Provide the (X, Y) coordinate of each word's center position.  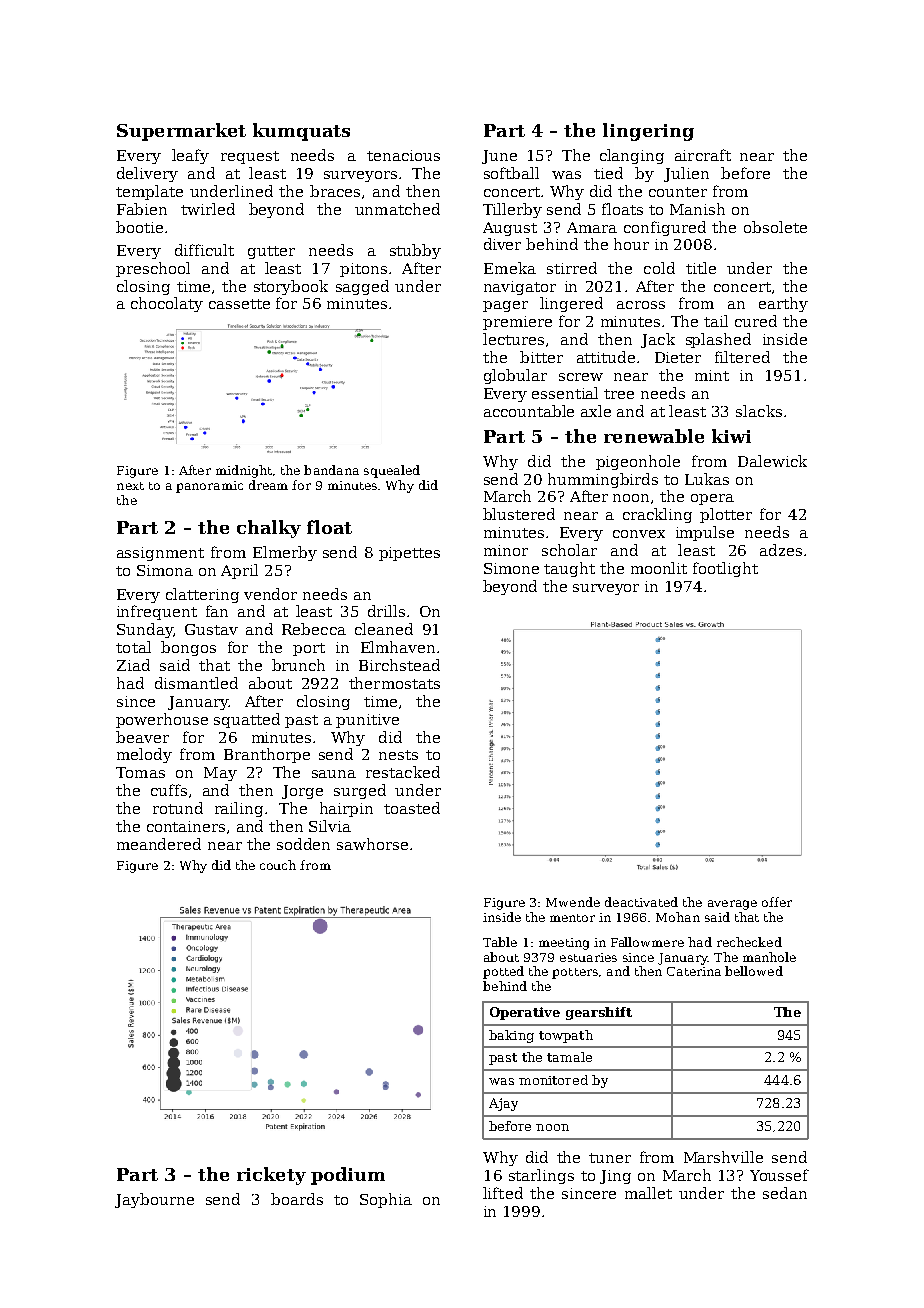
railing (239, 809)
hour (631, 244)
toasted (412, 808)
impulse (705, 533)
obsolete (775, 227)
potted (503, 972)
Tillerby (512, 210)
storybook (291, 287)
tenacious (403, 155)
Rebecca (314, 629)
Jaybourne (154, 1200)
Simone (511, 568)
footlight (725, 569)
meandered (159, 844)
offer (777, 902)
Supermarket (181, 132)
